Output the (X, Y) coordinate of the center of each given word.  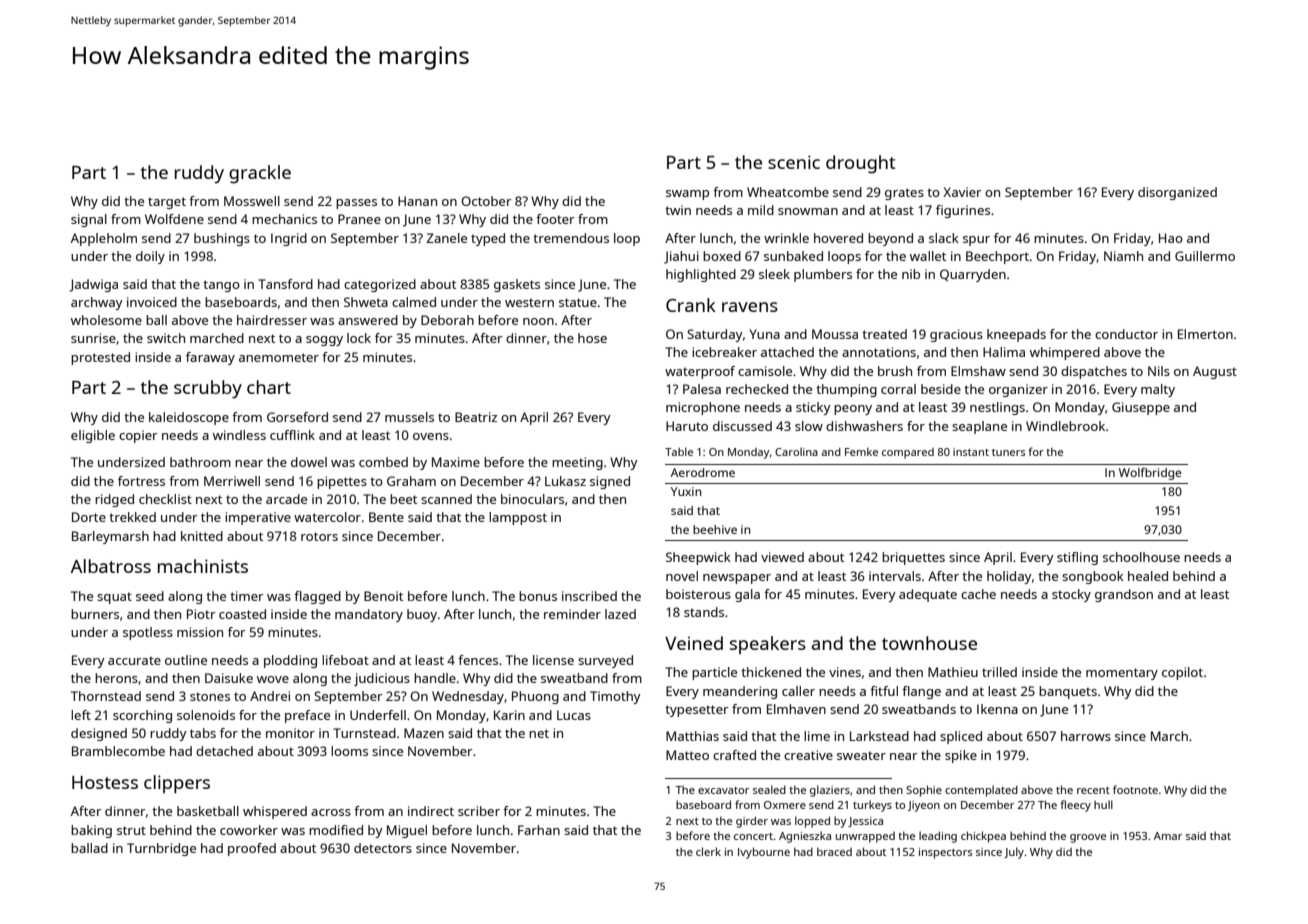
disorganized (1177, 193)
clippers (177, 784)
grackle (260, 174)
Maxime (456, 462)
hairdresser (272, 320)
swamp (687, 195)
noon (538, 321)
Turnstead (364, 733)
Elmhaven (796, 709)
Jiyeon (924, 806)
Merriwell (232, 481)
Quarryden (973, 275)
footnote (1135, 789)
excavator (723, 790)
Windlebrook (1065, 426)
